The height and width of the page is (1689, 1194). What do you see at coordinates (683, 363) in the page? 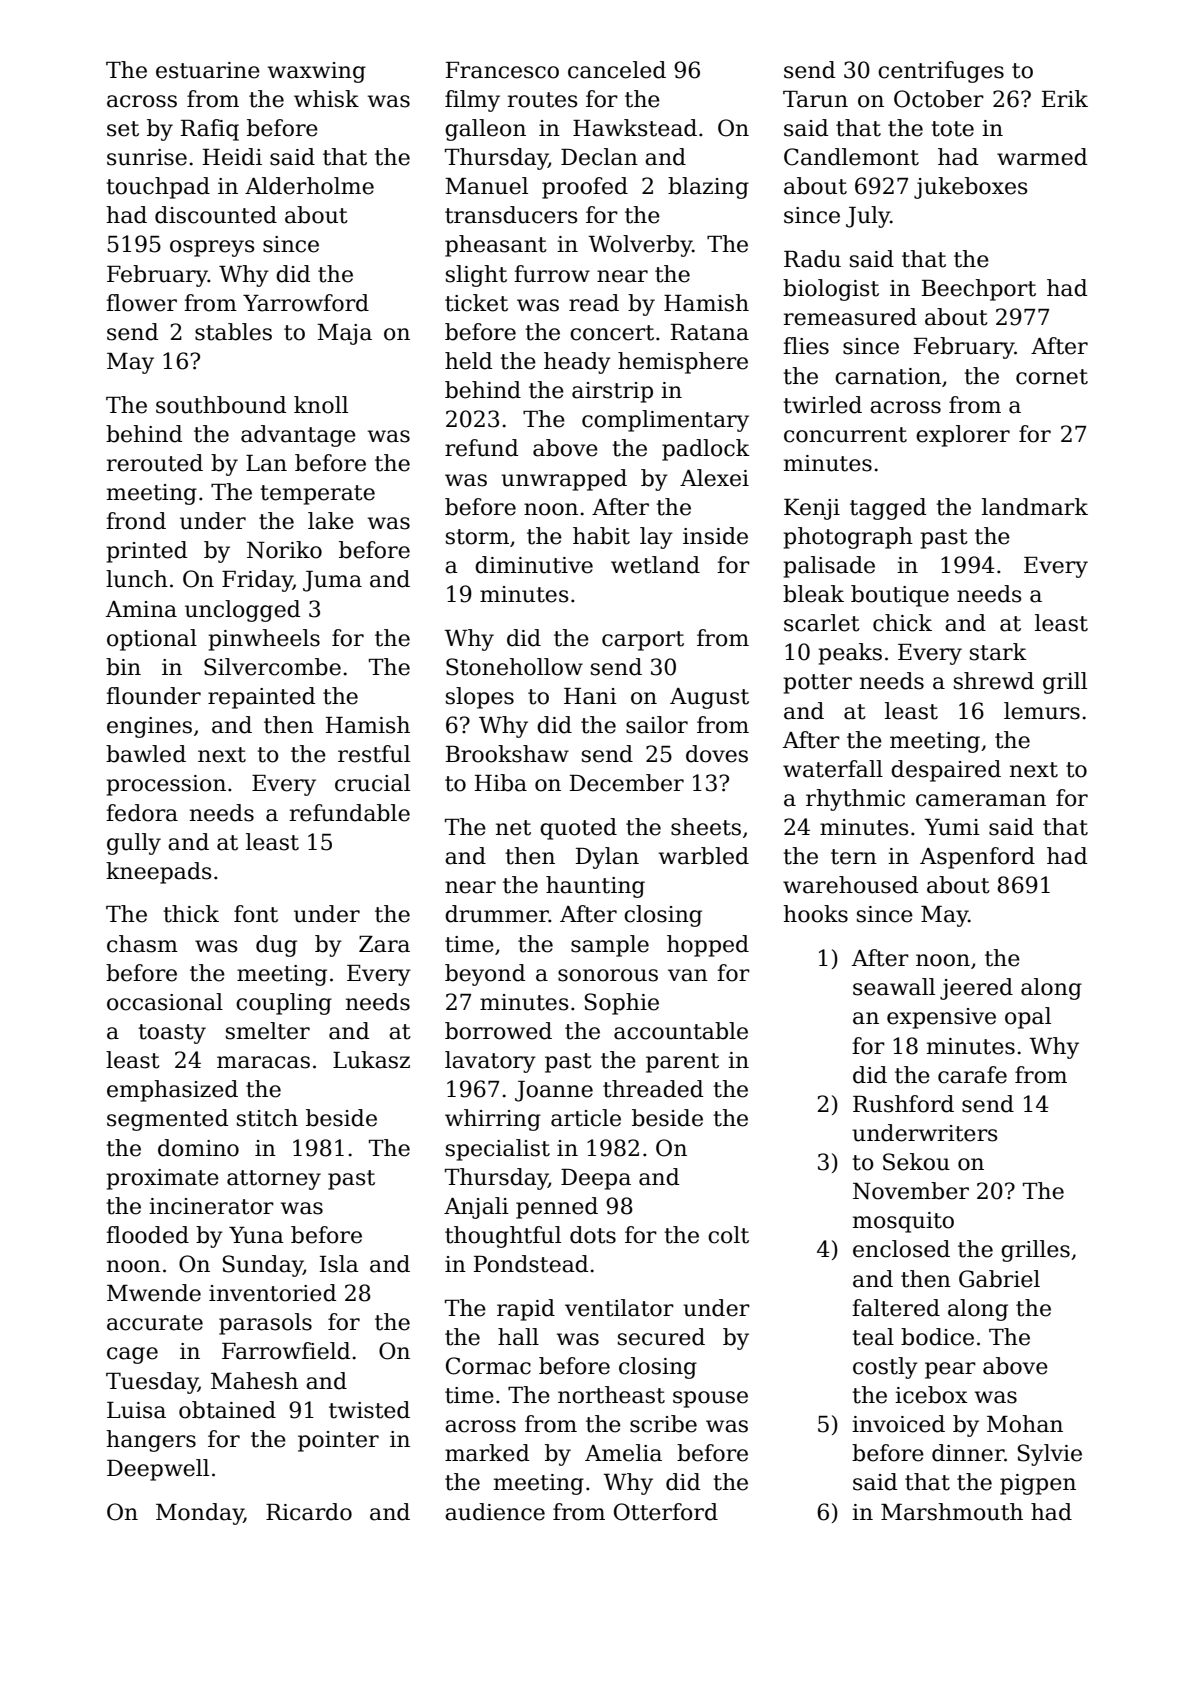
I see `hemisphere` at bounding box center [683, 363].
